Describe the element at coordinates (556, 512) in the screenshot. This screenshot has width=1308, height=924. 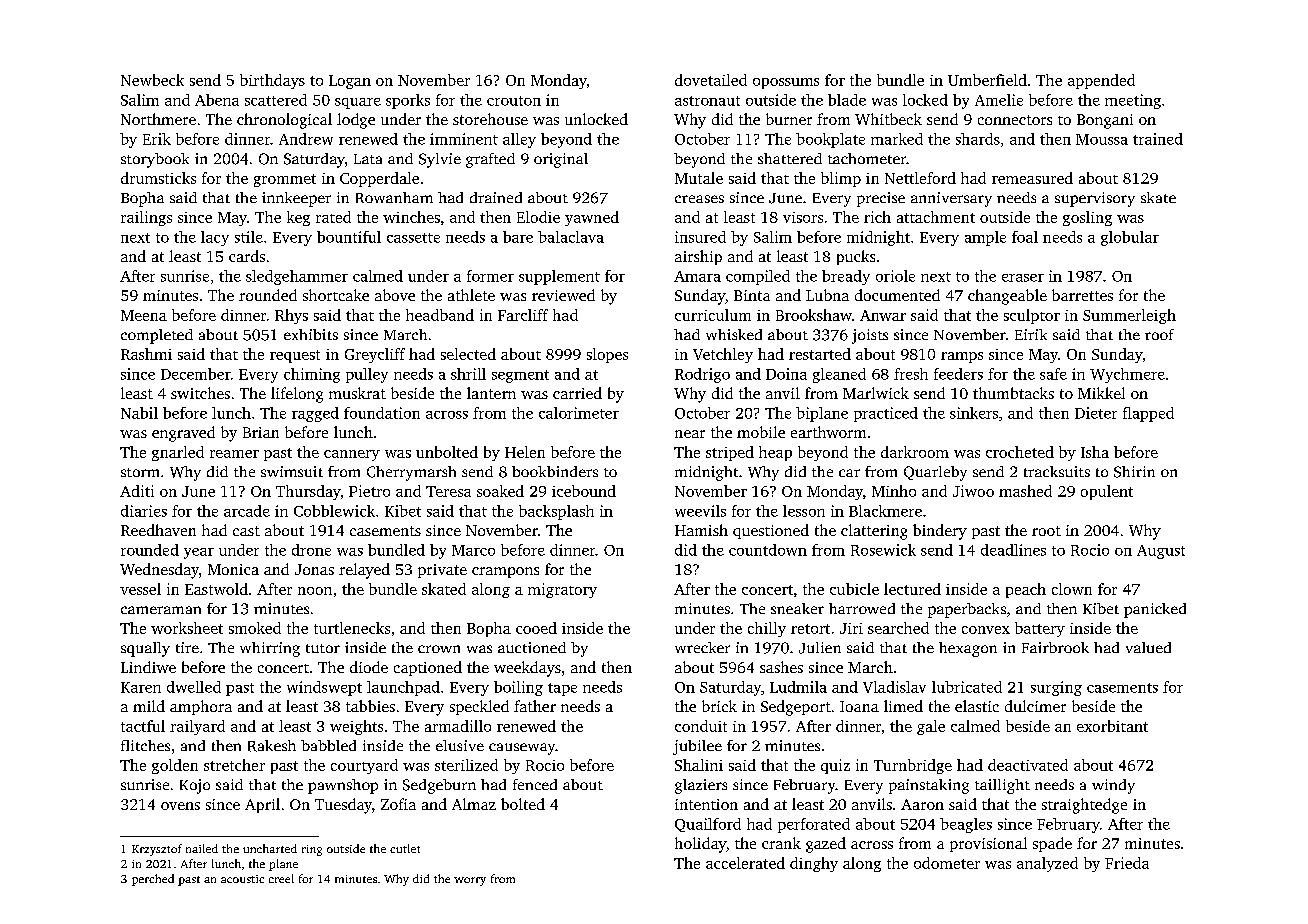
I see `backsplash` at that location.
